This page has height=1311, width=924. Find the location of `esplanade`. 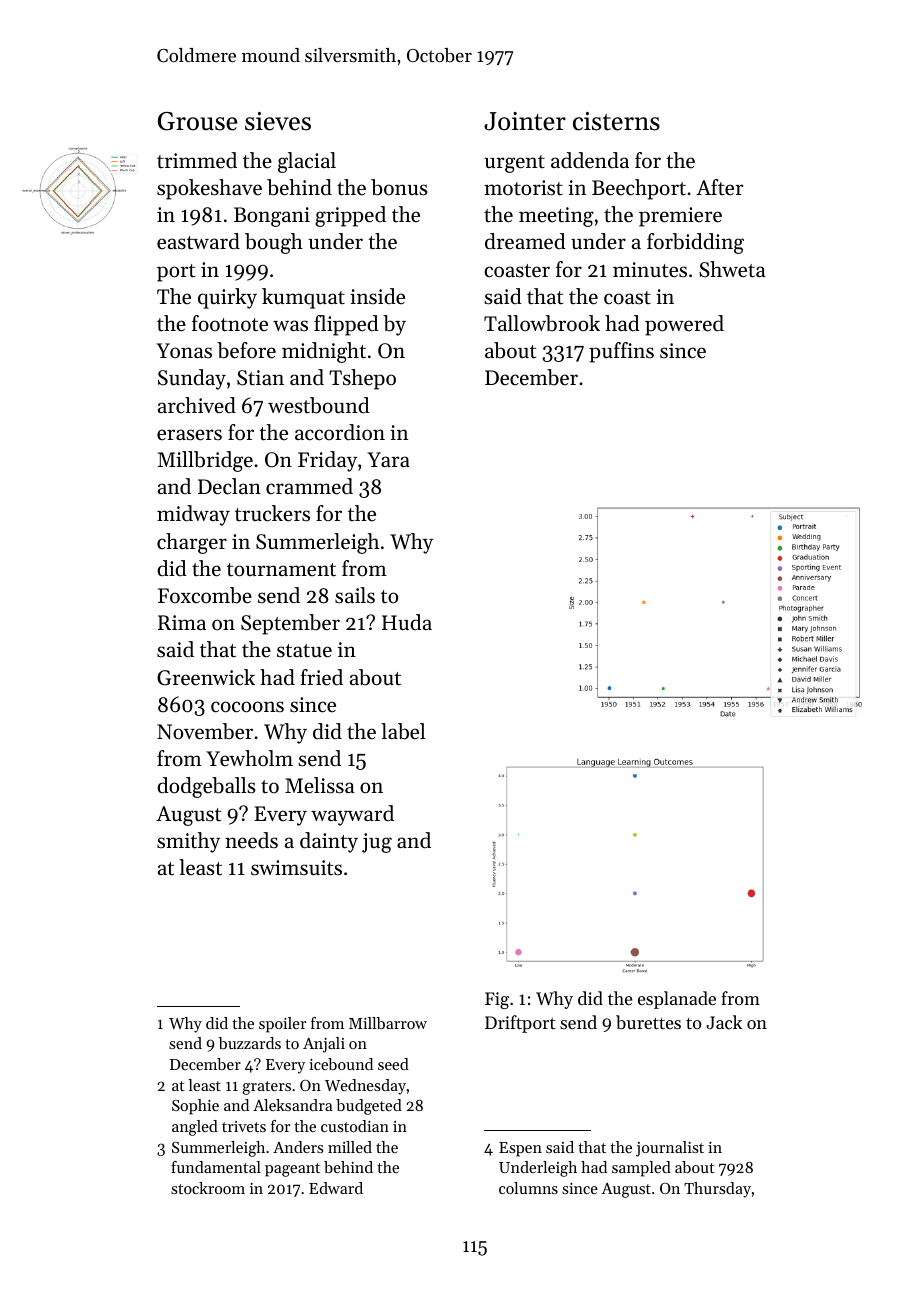

esplanade is located at coordinates (677, 1000).
